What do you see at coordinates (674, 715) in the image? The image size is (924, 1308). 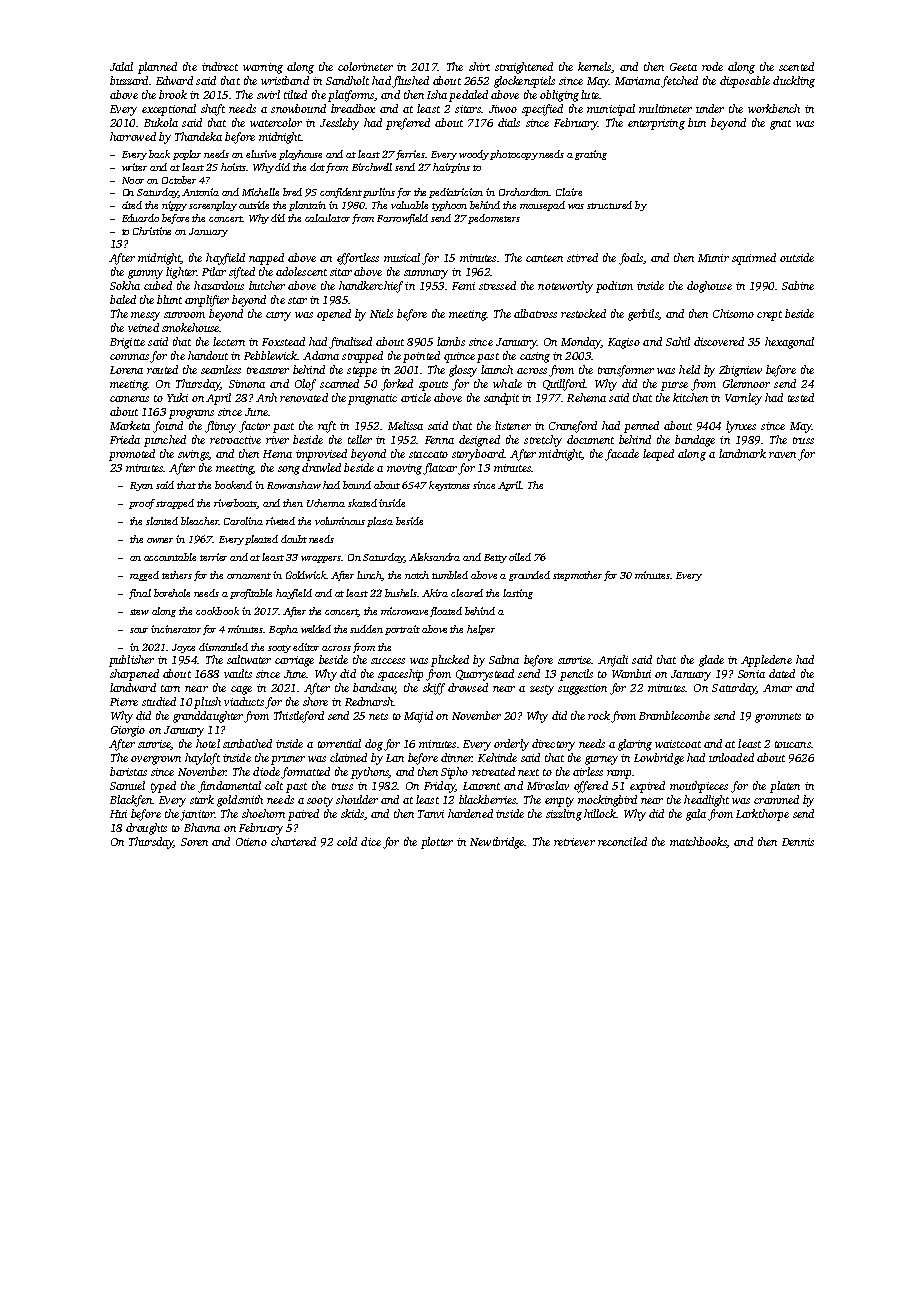 I see `Bramblecombe` at bounding box center [674, 715].
